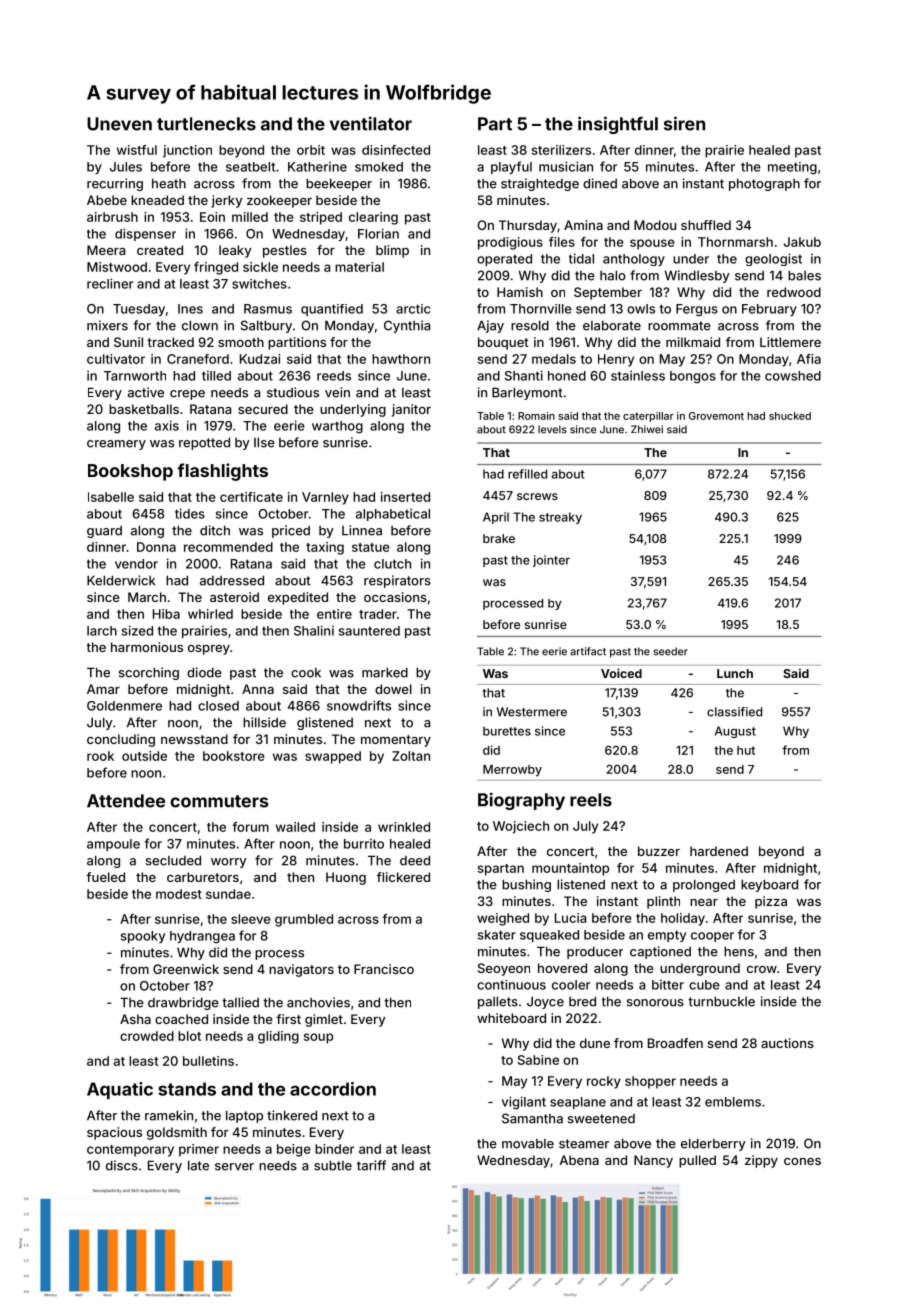 Image resolution: width=908 pixels, height=1316 pixels. What do you see at coordinates (396, 150) in the screenshot?
I see `disinfected` at bounding box center [396, 150].
